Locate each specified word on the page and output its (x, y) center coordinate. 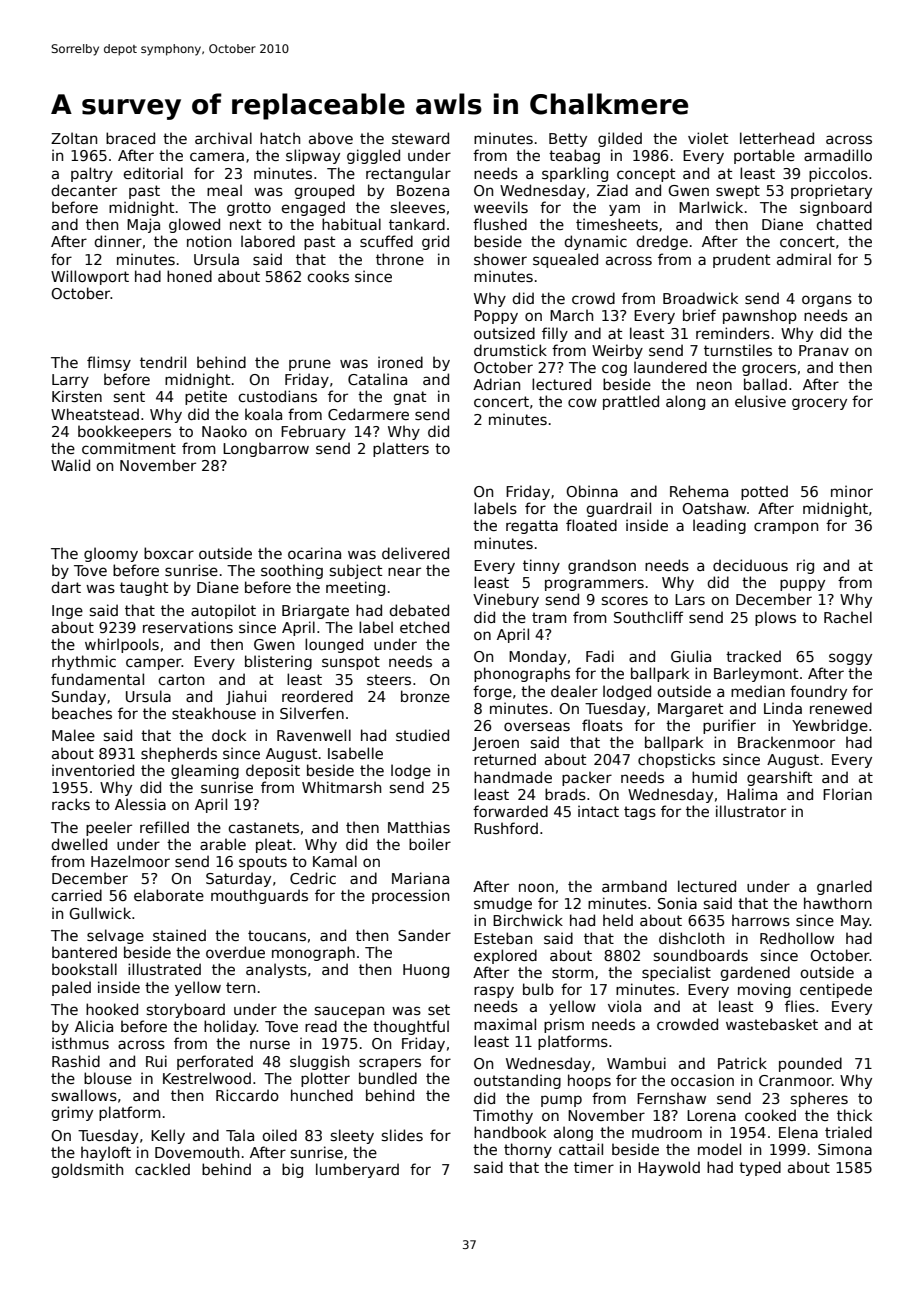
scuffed (386, 241)
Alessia (140, 804)
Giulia (691, 656)
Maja (143, 225)
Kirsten (77, 396)
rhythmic (84, 662)
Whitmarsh (341, 787)
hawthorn (838, 903)
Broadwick (700, 298)
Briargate (315, 611)
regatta (532, 527)
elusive (760, 401)
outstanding (517, 1081)
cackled (162, 1169)
